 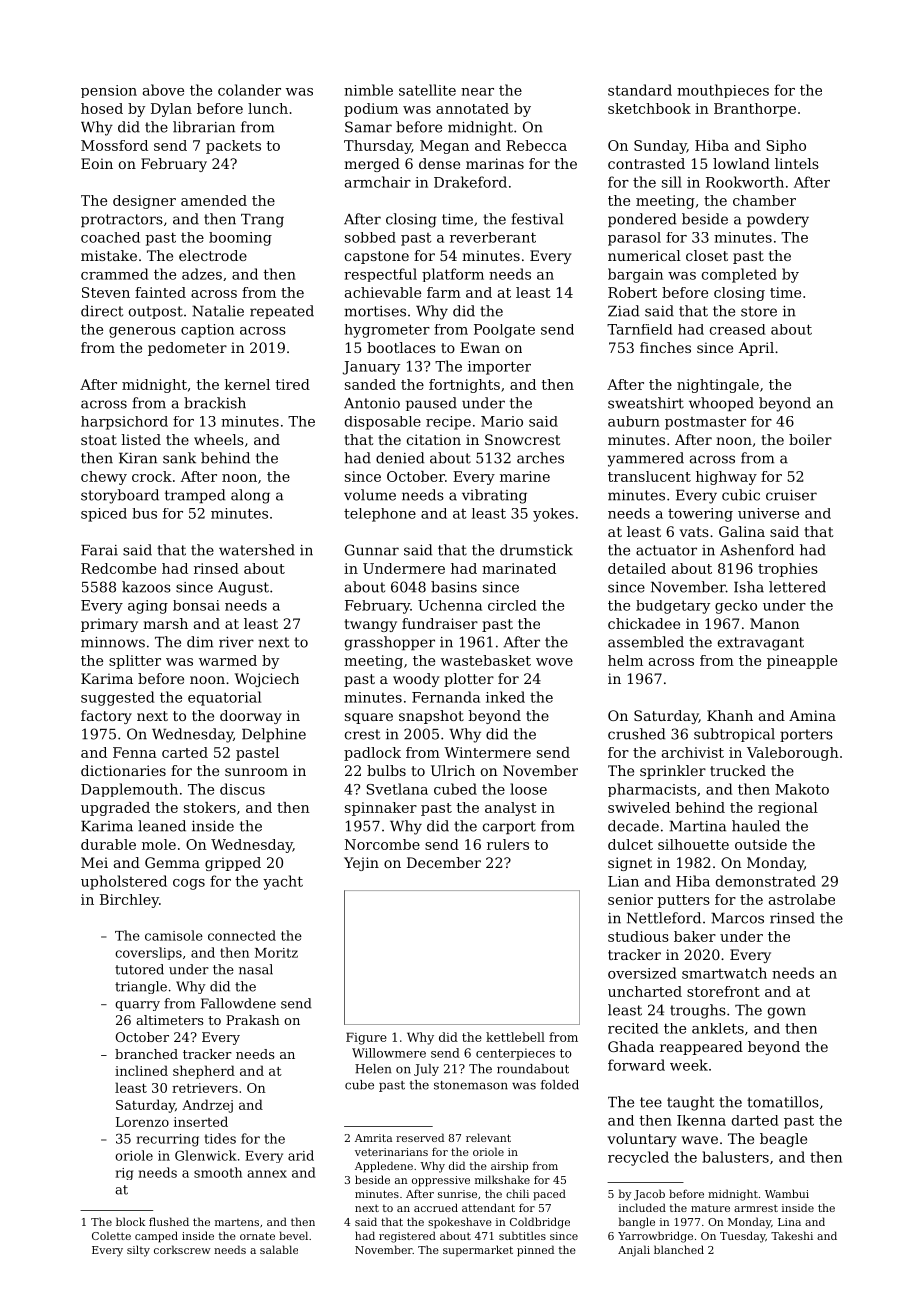 I want to click on near, so click(x=477, y=92).
